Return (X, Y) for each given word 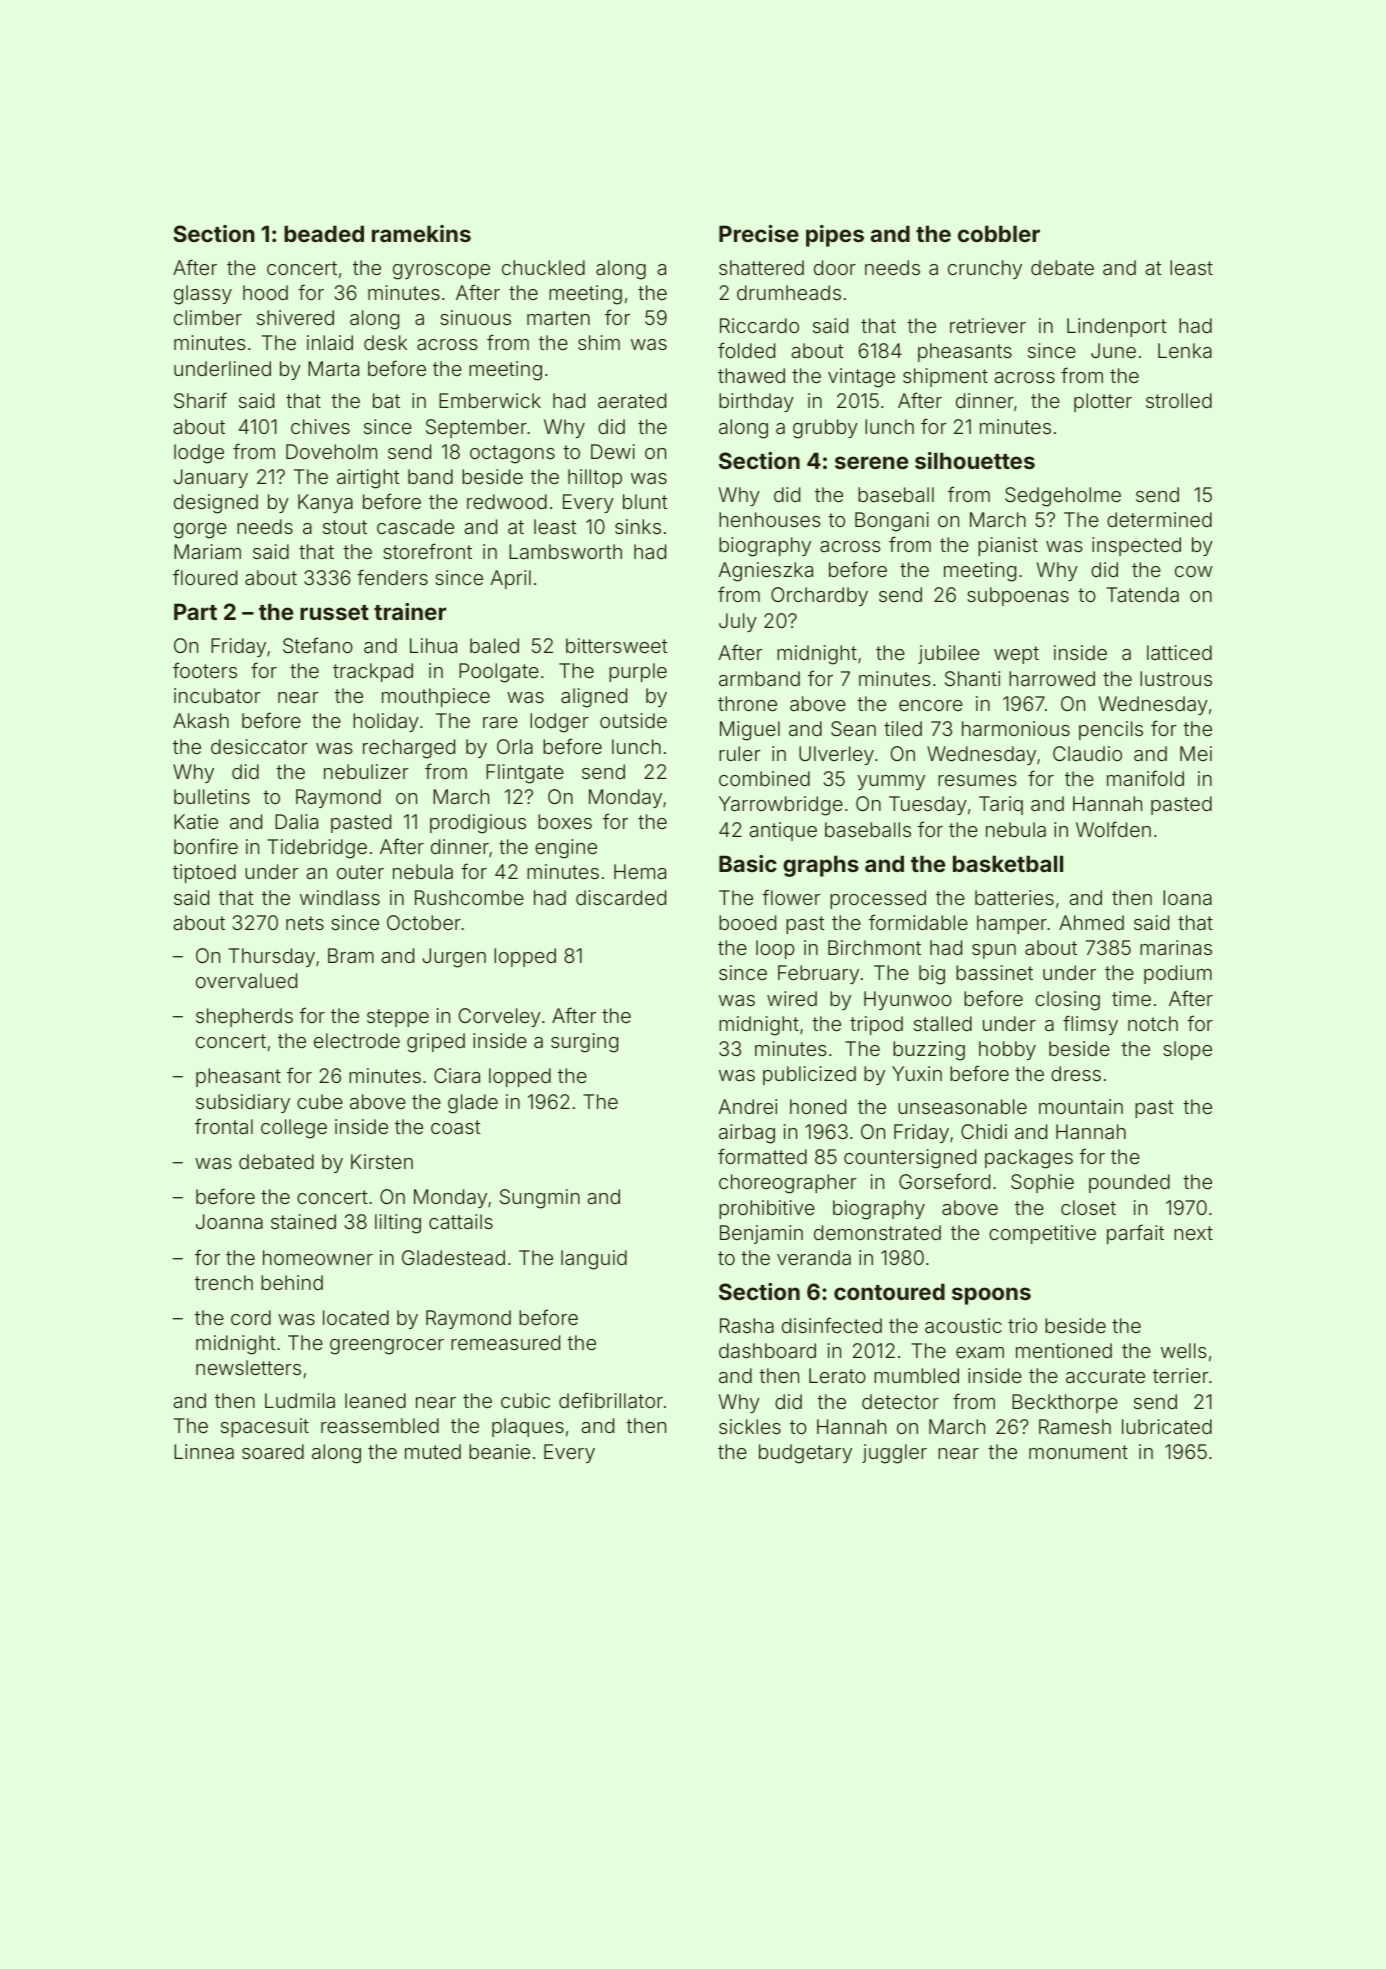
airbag (747, 1134)
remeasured (505, 1342)
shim (599, 342)
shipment (945, 377)
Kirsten (382, 1161)
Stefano (318, 645)
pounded (1129, 1183)
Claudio (1087, 753)
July (738, 622)
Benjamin (761, 1234)
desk (385, 342)
